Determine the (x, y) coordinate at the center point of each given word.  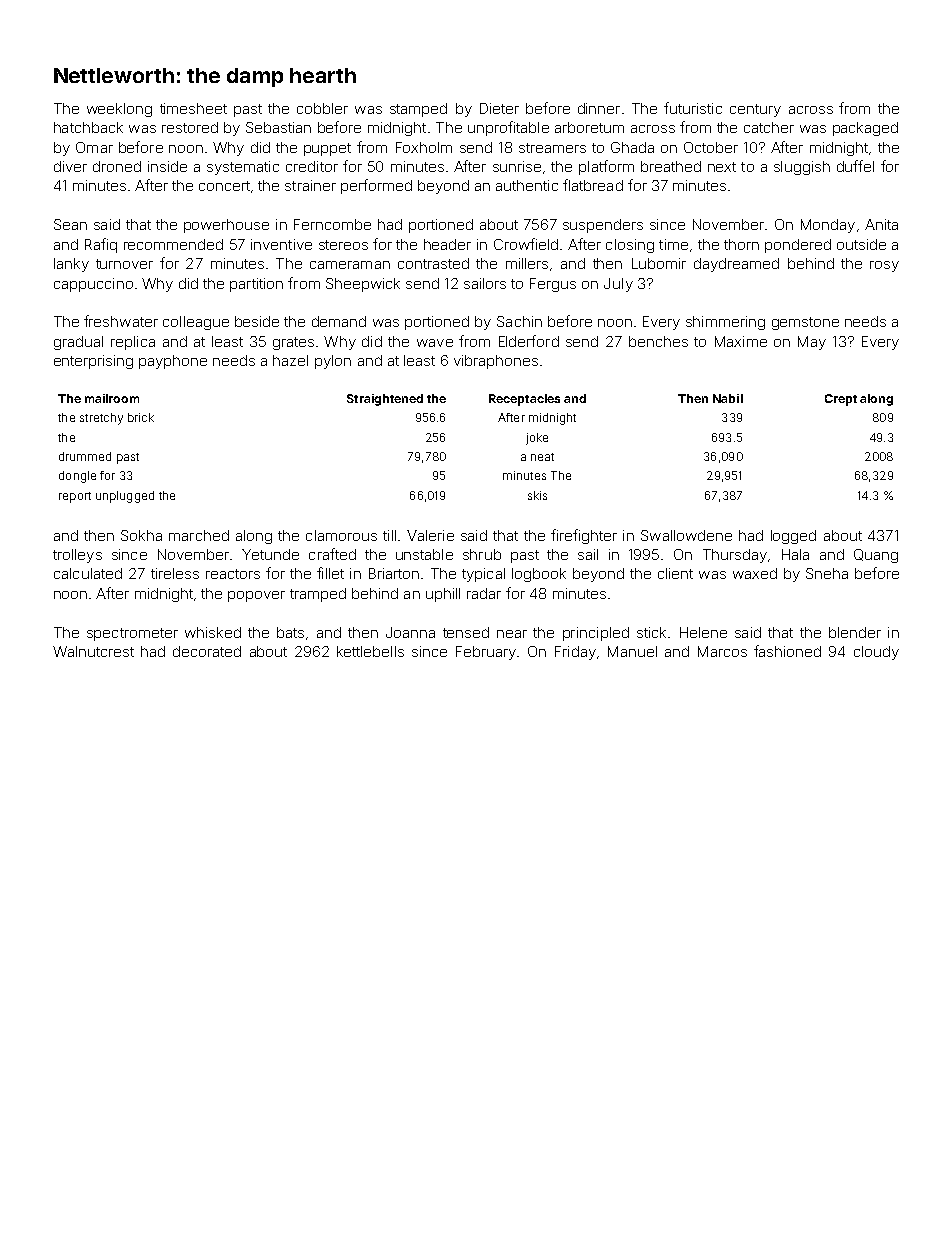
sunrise (517, 166)
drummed (85, 456)
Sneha (827, 573)
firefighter (584, 536)
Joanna (410, 632)
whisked (213, 632)
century (755, 110)
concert (224, 186)
